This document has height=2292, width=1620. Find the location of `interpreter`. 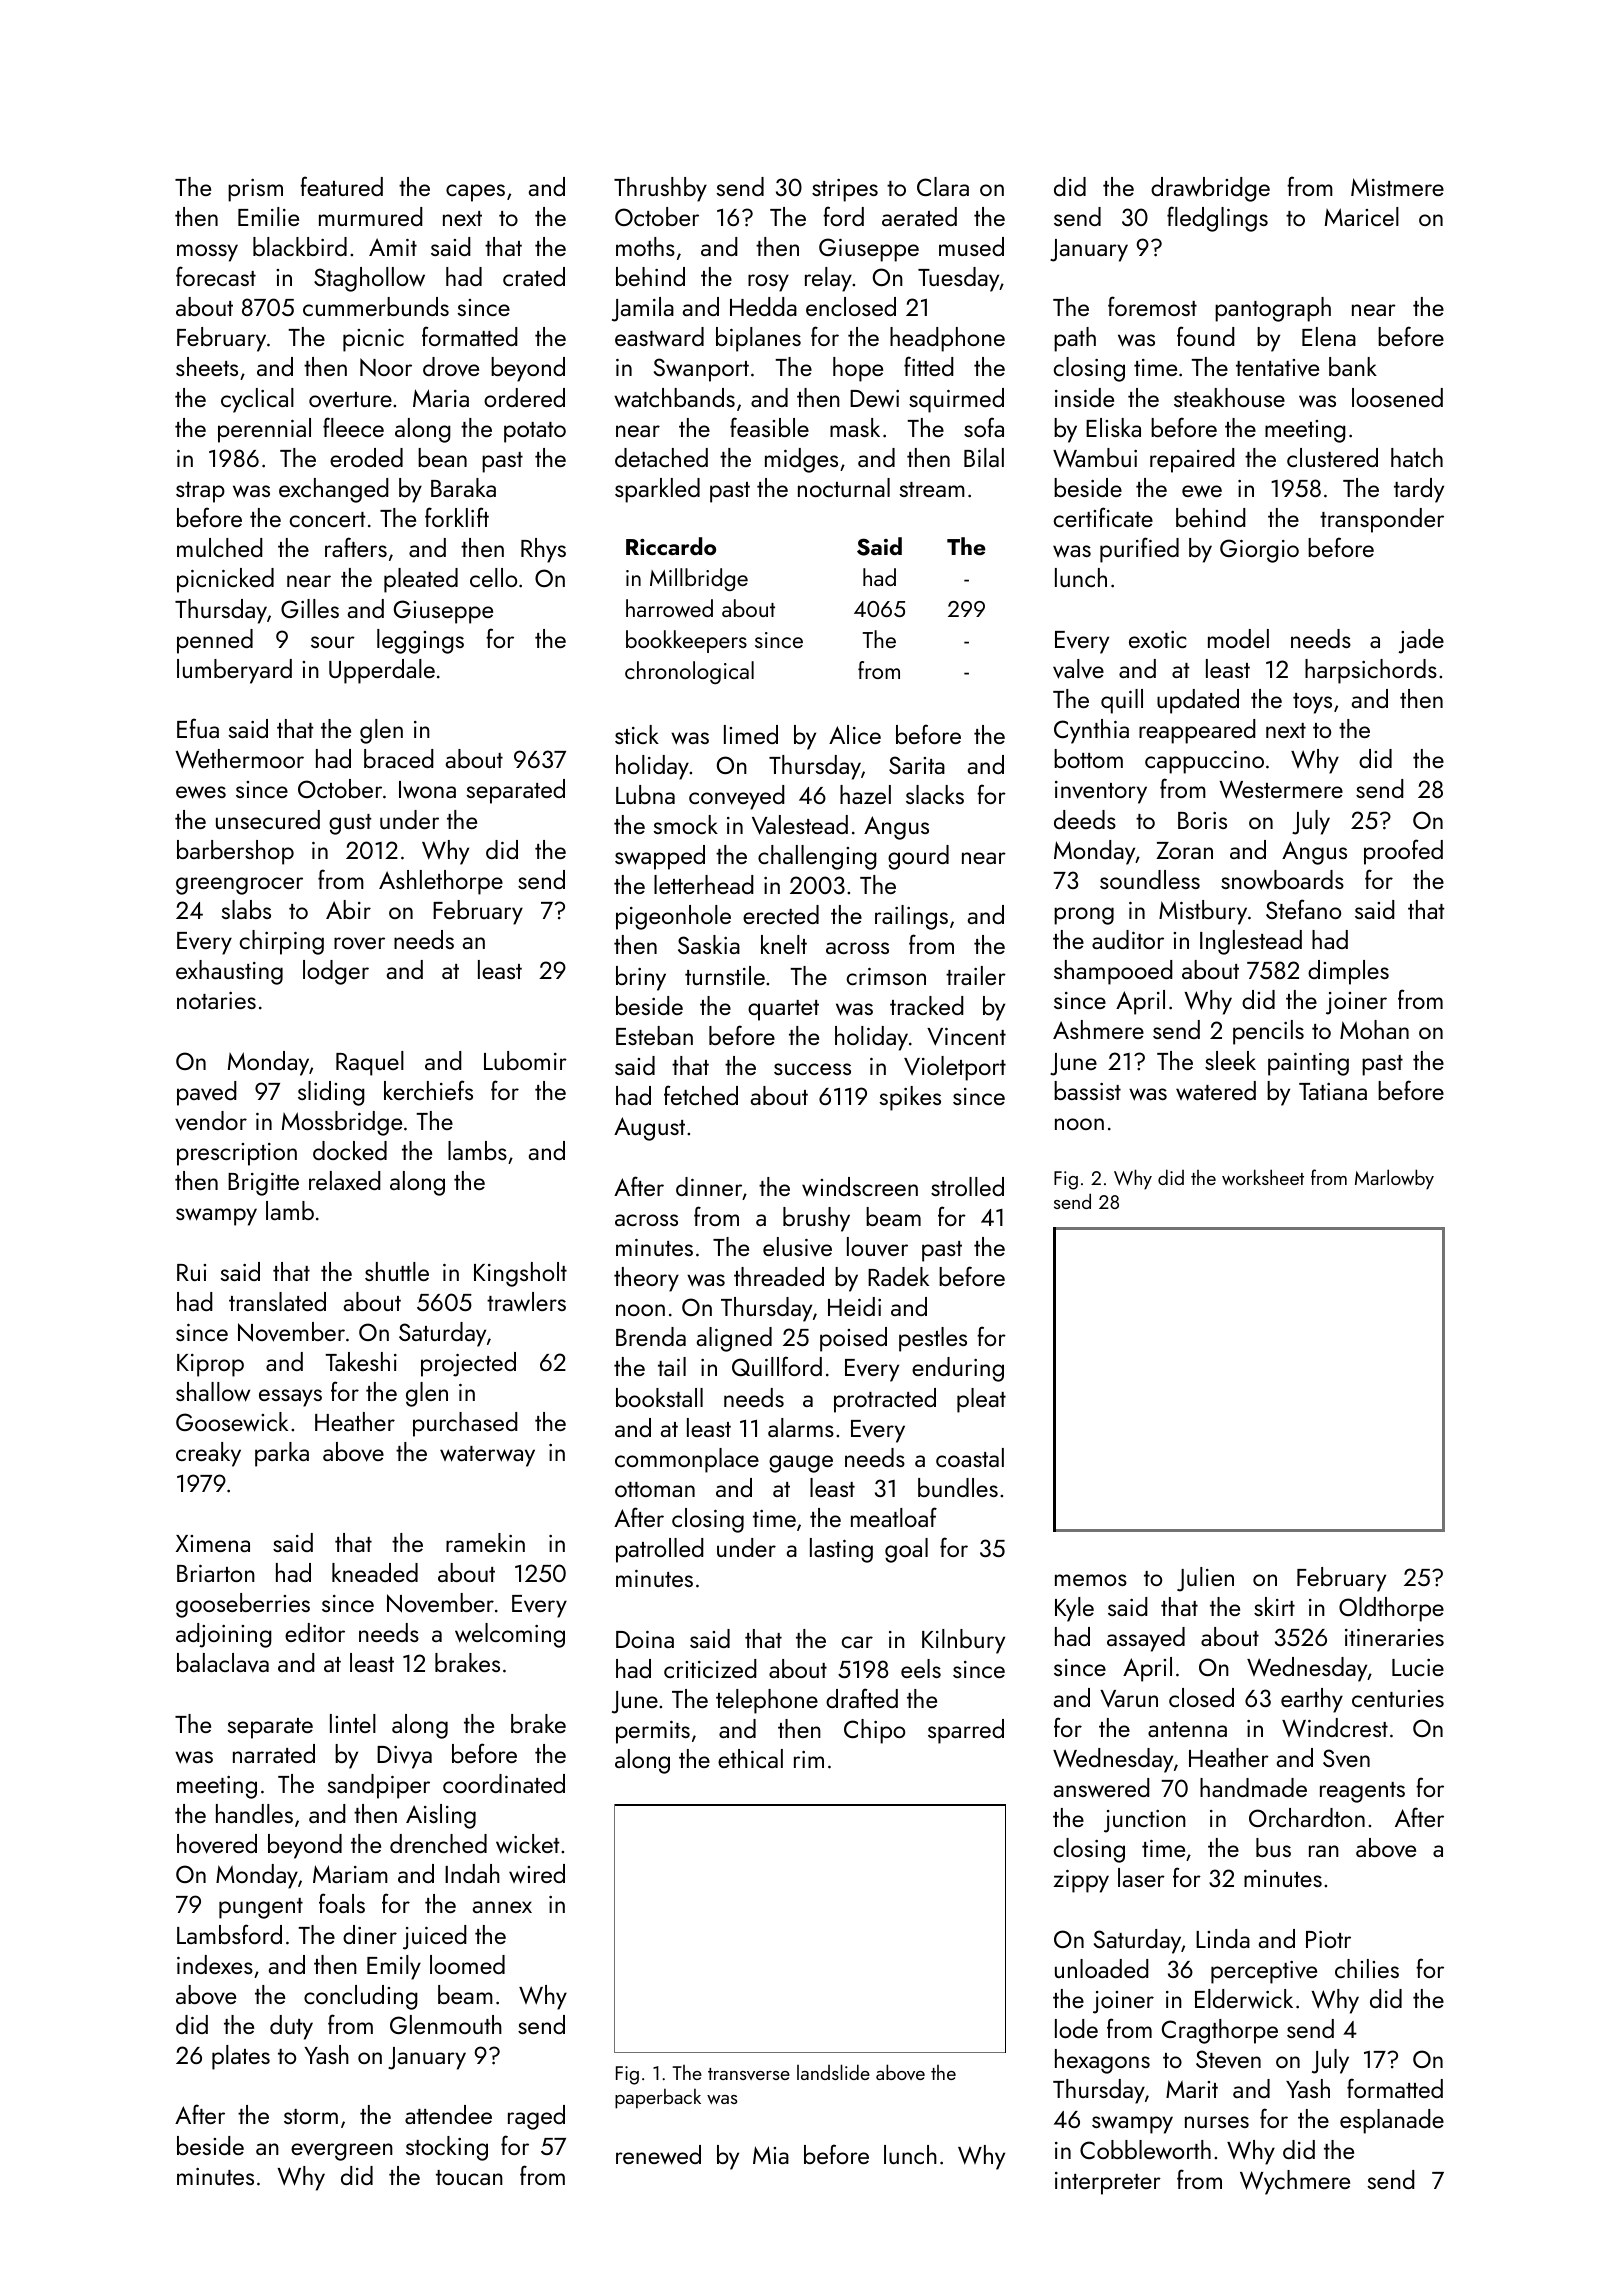

interpreter is located at coordinates (1108, 2183).
